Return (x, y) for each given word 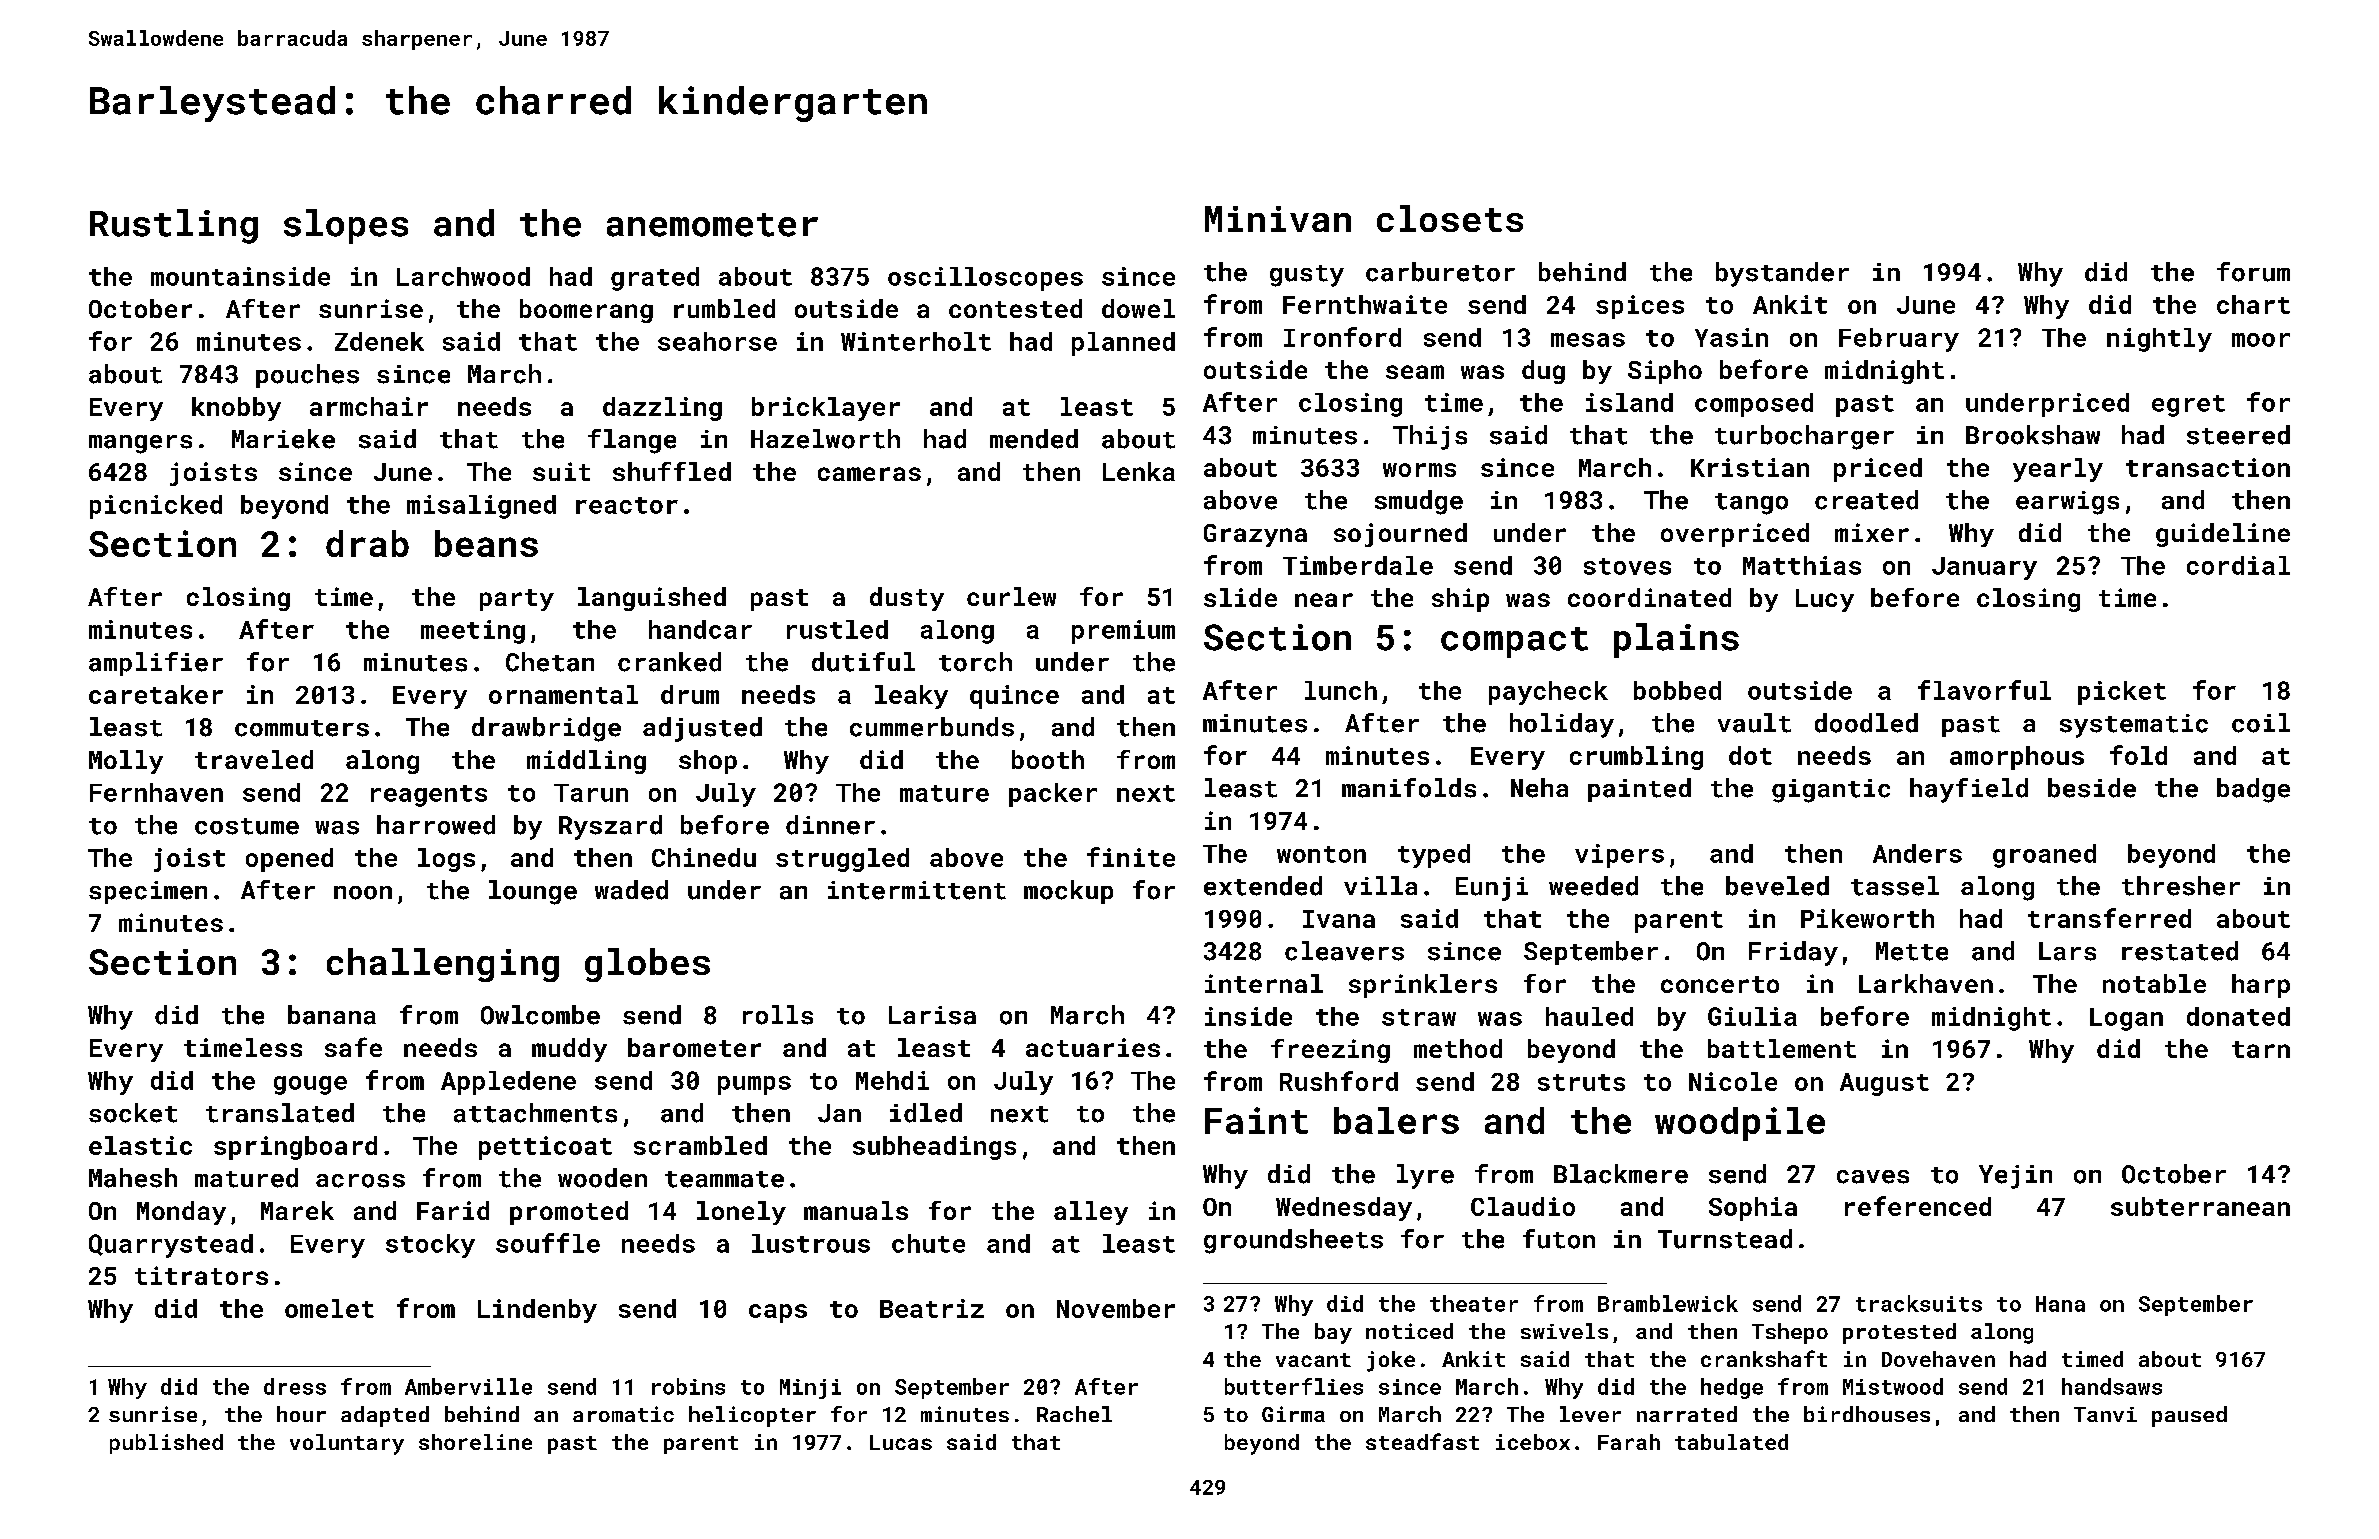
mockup (1068, 892)
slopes (346, 226)
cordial (2238, 565)
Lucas (901, 1442)
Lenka (1139, 471)
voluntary (347, 1444)
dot (1750, 755)
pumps (754, 1085)
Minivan (1278, 219)
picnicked (156, 507)
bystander (1782, 274)
